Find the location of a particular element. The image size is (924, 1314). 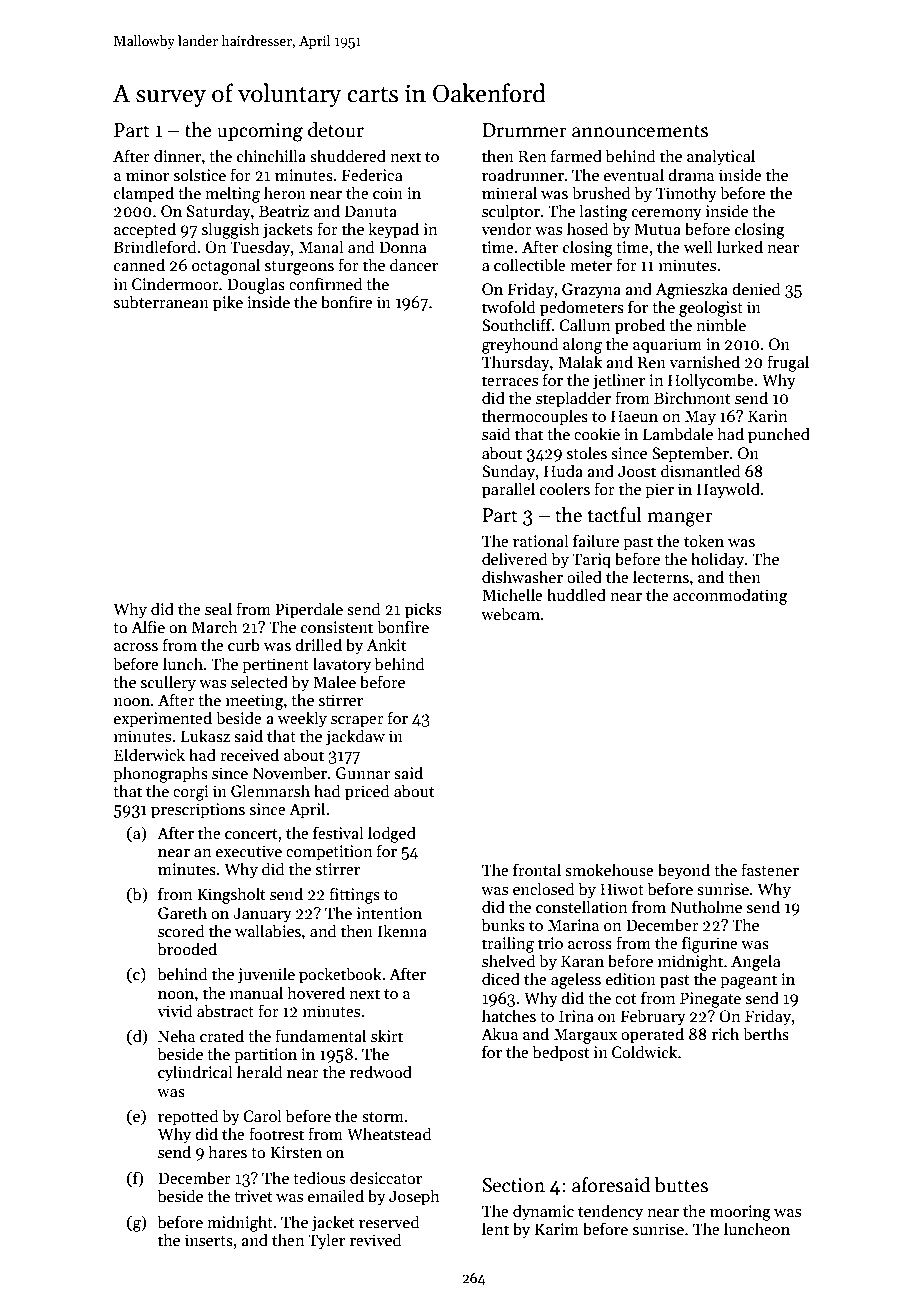

holiday is located at coordinates (717, 560).
